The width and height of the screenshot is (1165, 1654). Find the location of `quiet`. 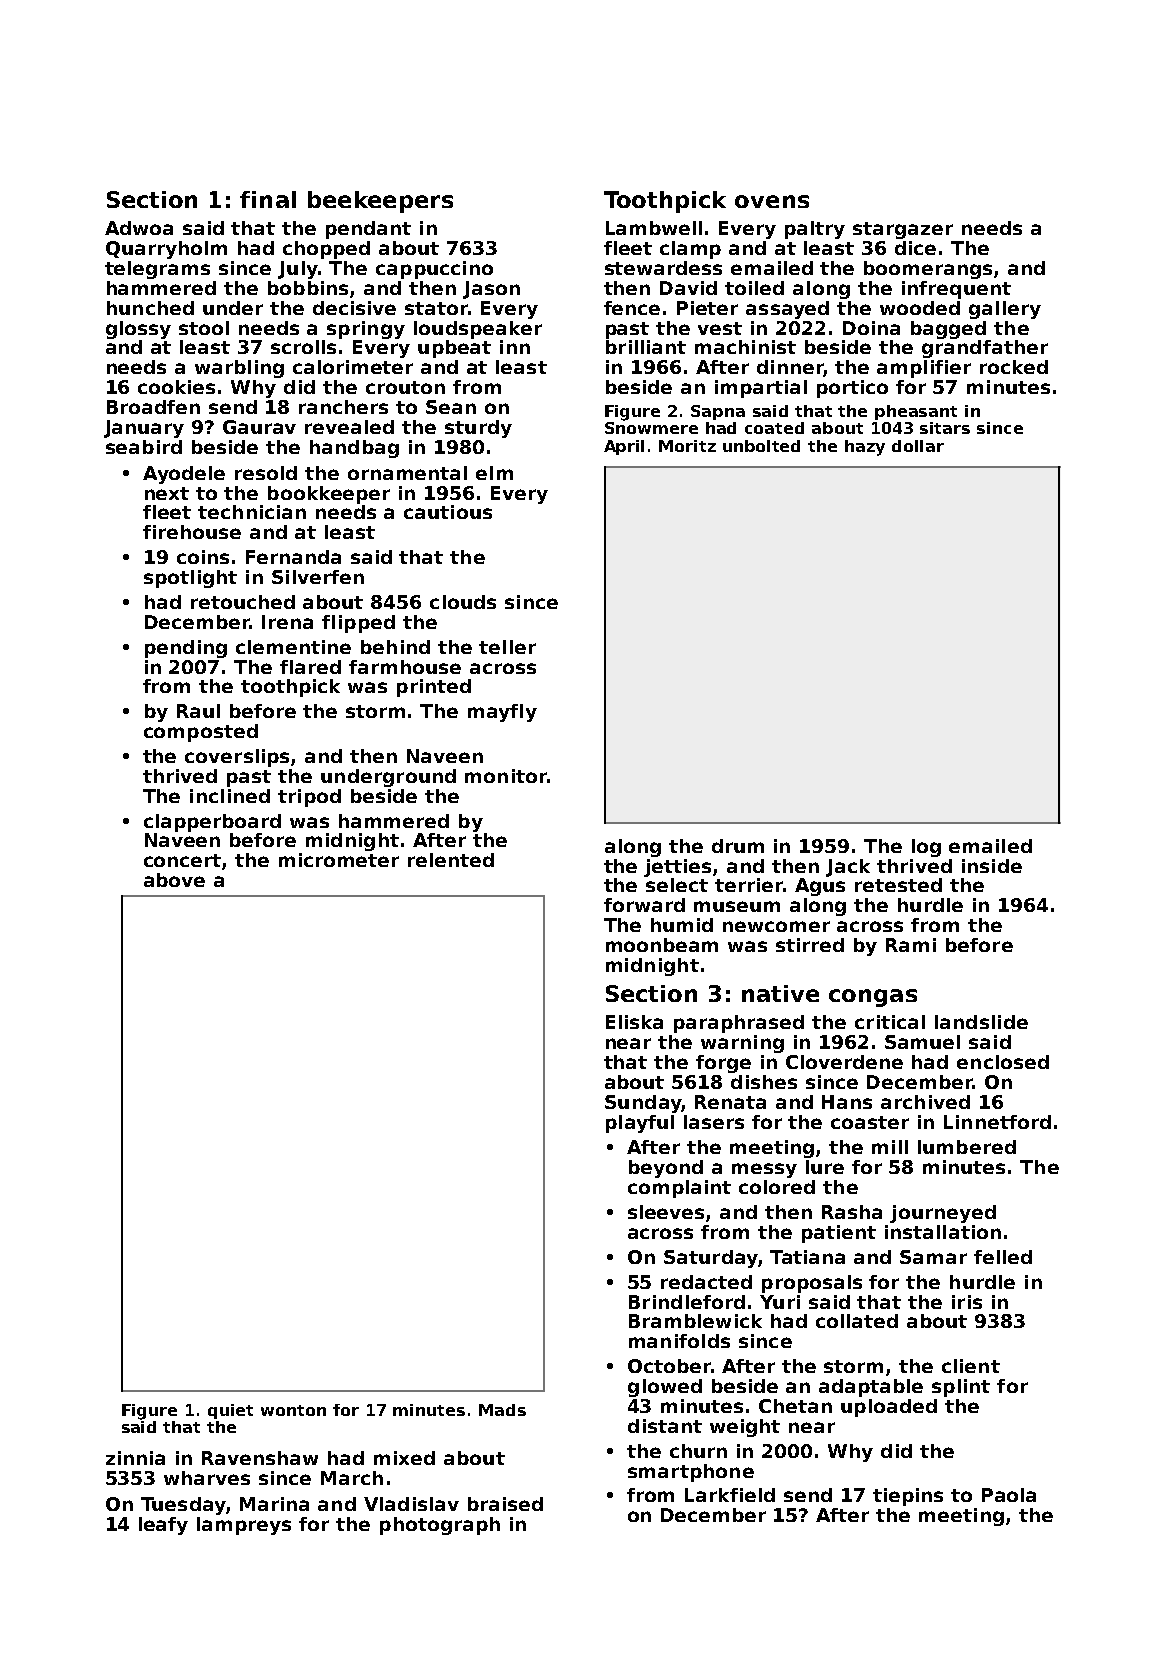

quiet is located at coordinates (230, 1411).
